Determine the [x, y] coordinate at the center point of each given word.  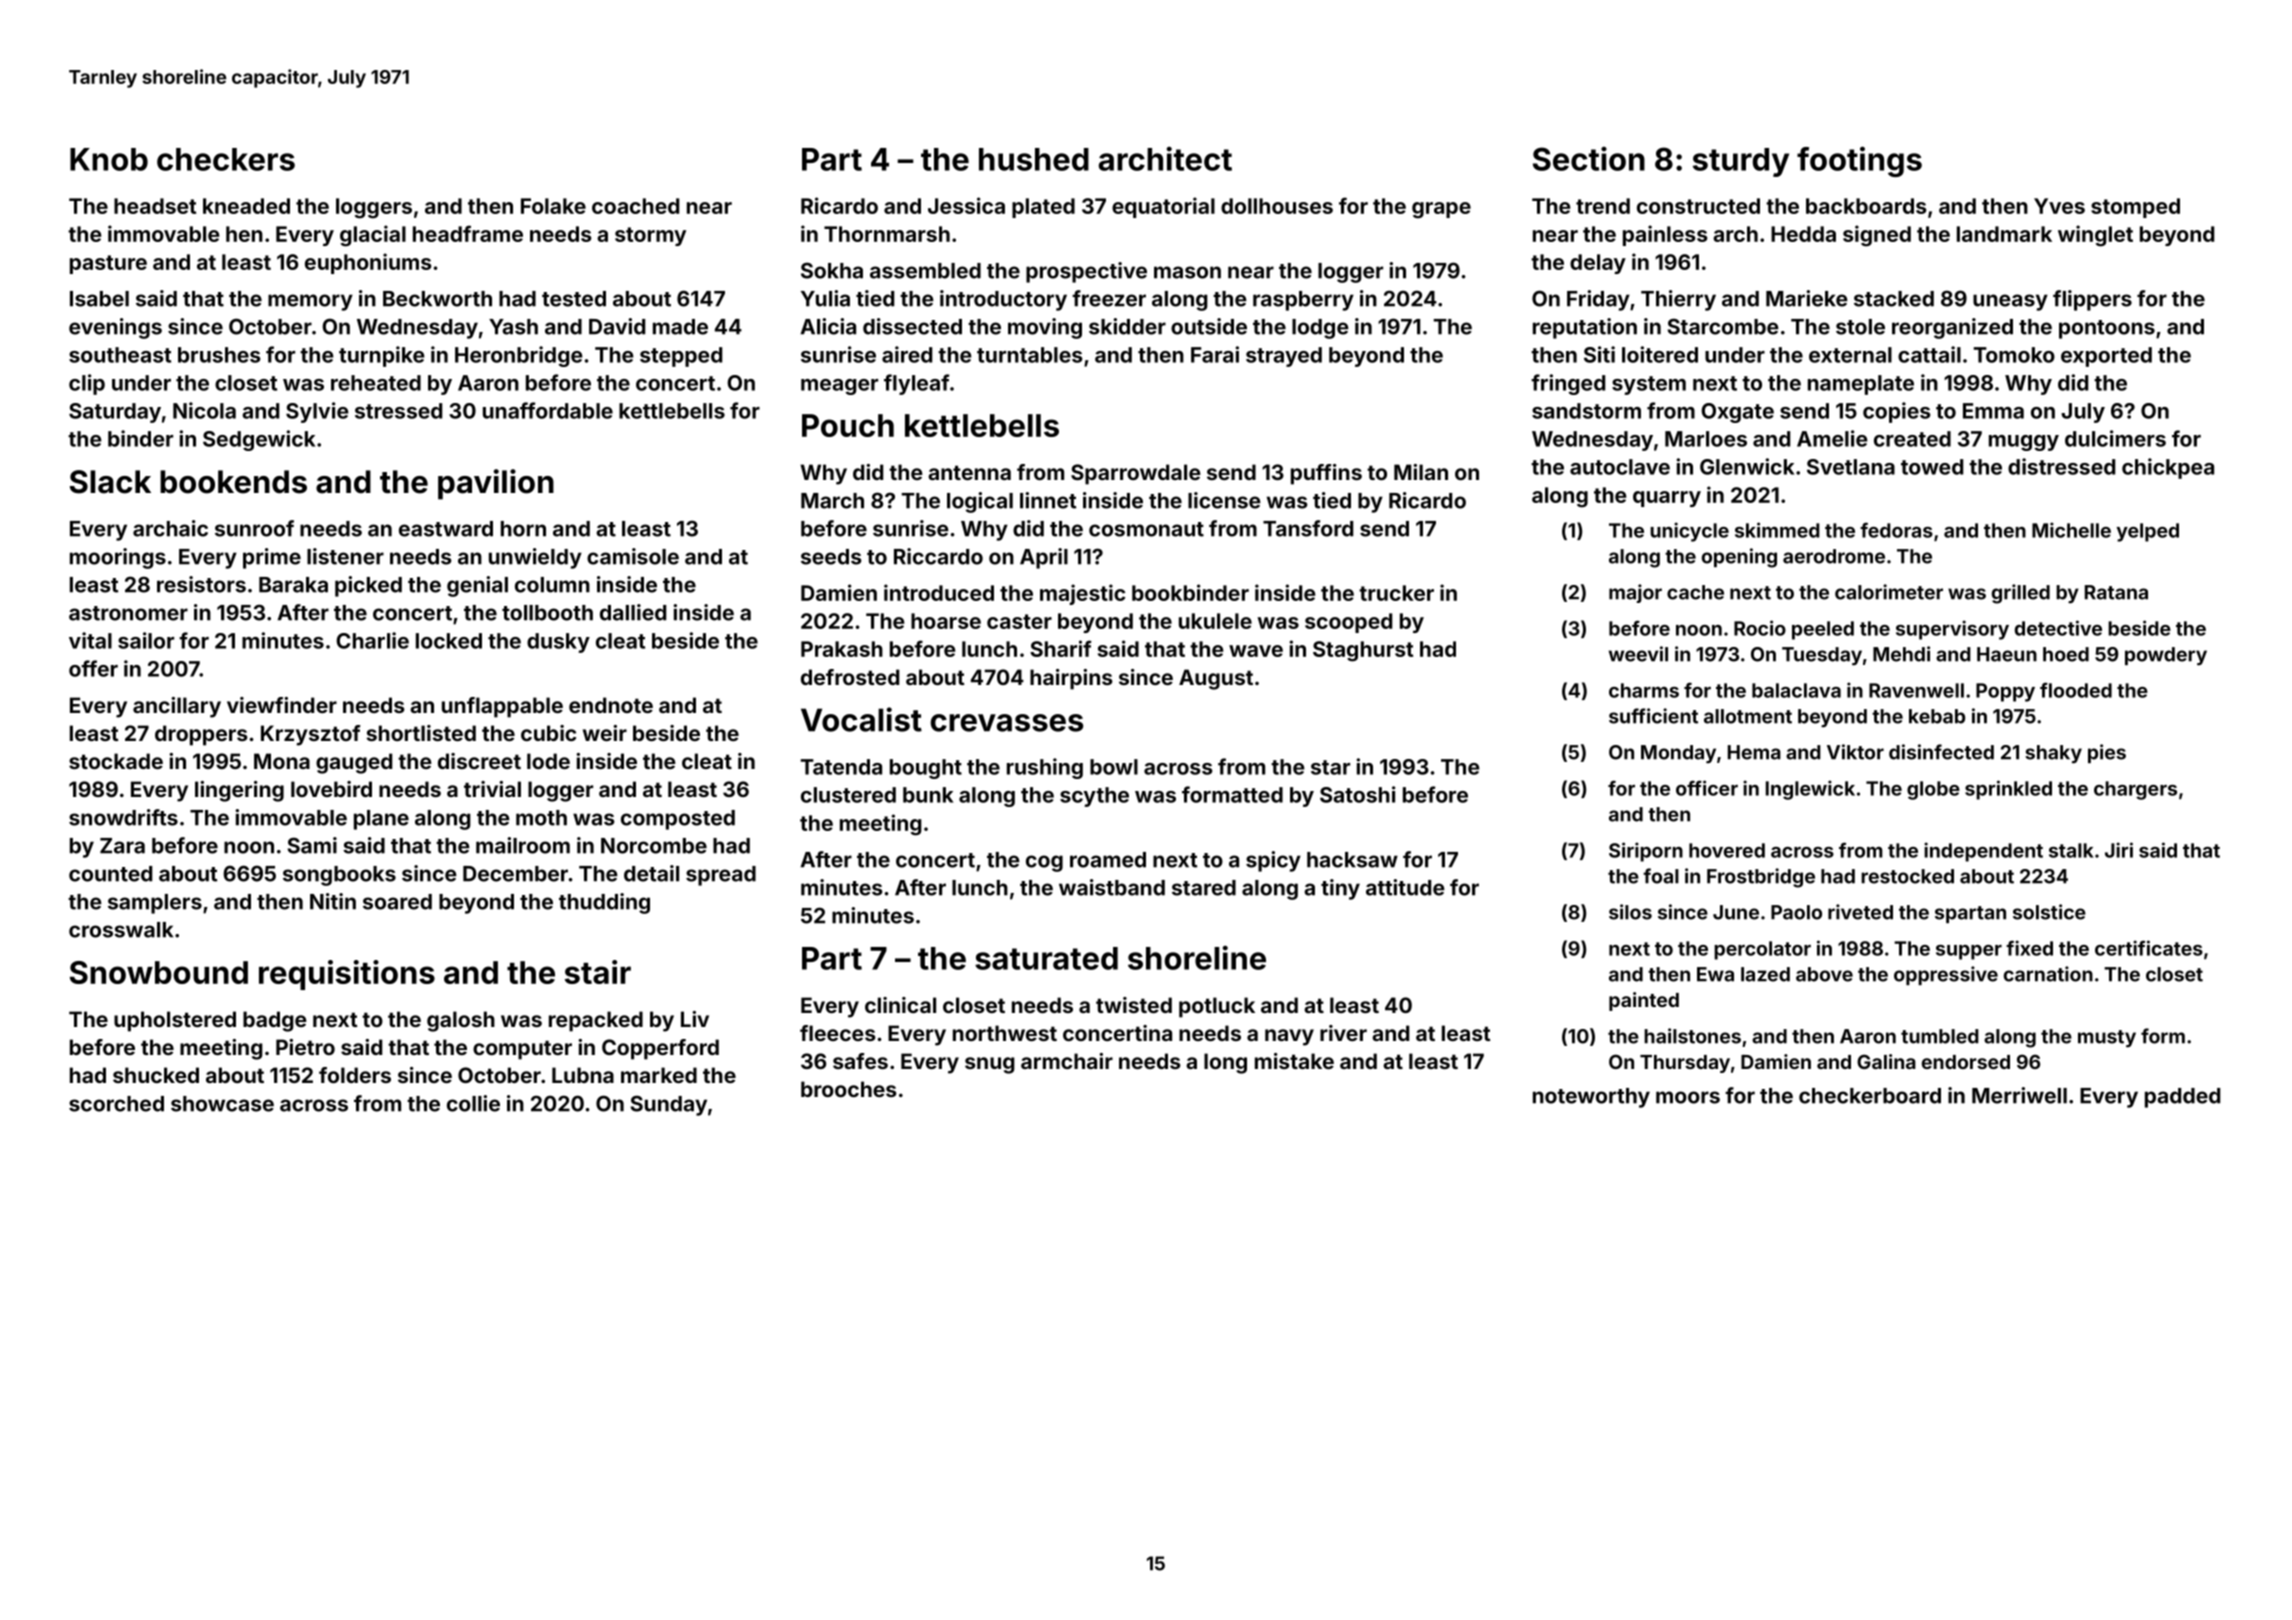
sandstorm [1586, 411]
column [552, 585]
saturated [1046, 958]
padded [2182, 1098]
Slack [110, 482]
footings [1859, 161]
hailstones [1692, 1036]
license [1224, 500]
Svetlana [1851, 467]
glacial [373, 236]
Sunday [668, 1105]
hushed [1034, 159]
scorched [116, 1104]
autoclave [1620, 467]
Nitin [333, 901]
